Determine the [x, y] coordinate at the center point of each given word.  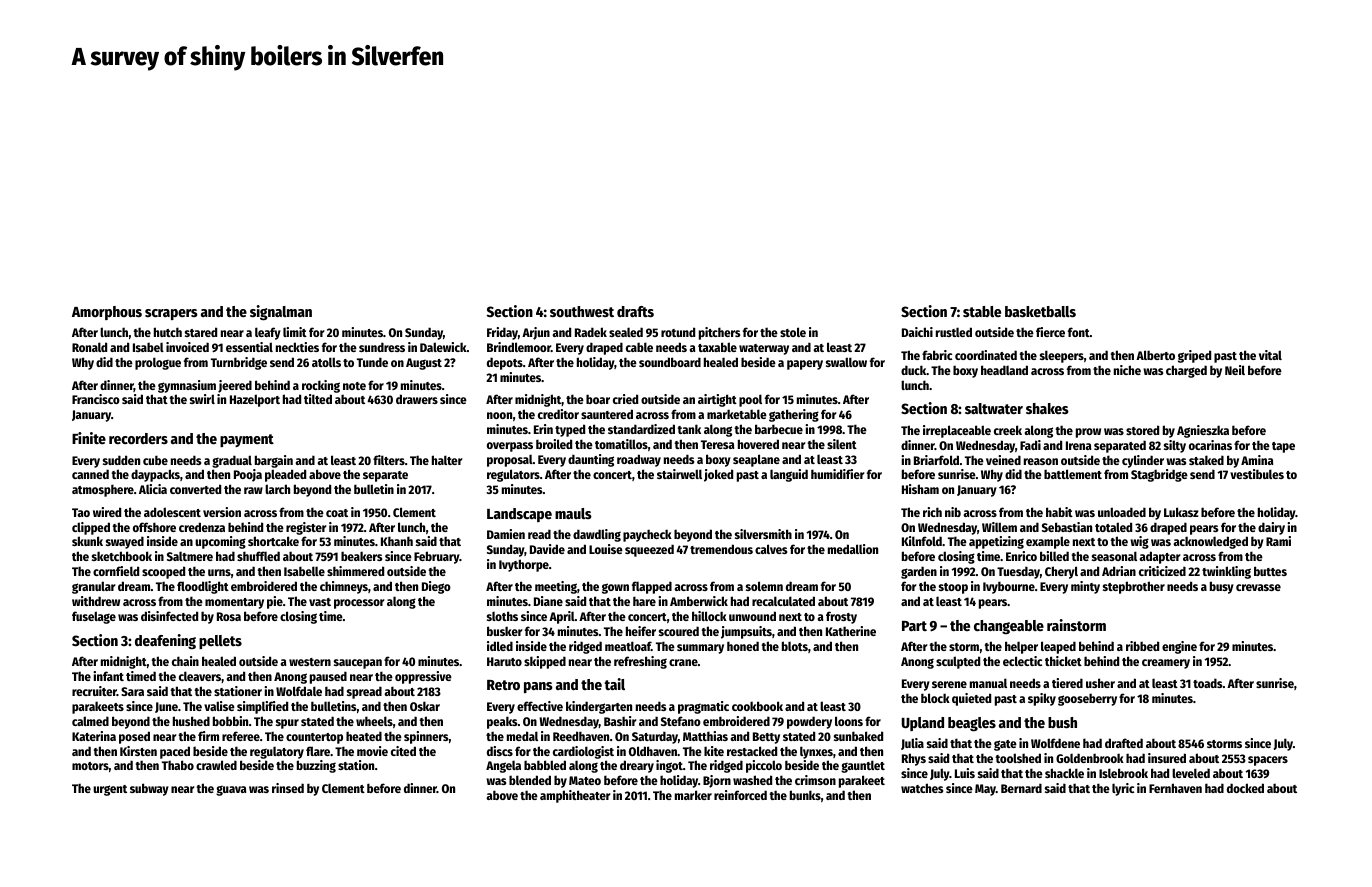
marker [693, 795]
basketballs [1040, 311]
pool [750, 400]
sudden [121, 460]
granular [94, 587]
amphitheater [575, 796]
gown [615, 588]
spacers [1268, 761]
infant [109, 676]
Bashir [620, 721]
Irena [1078, 445]
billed [1054, 556]
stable [982, 311]
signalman [281, 313]
